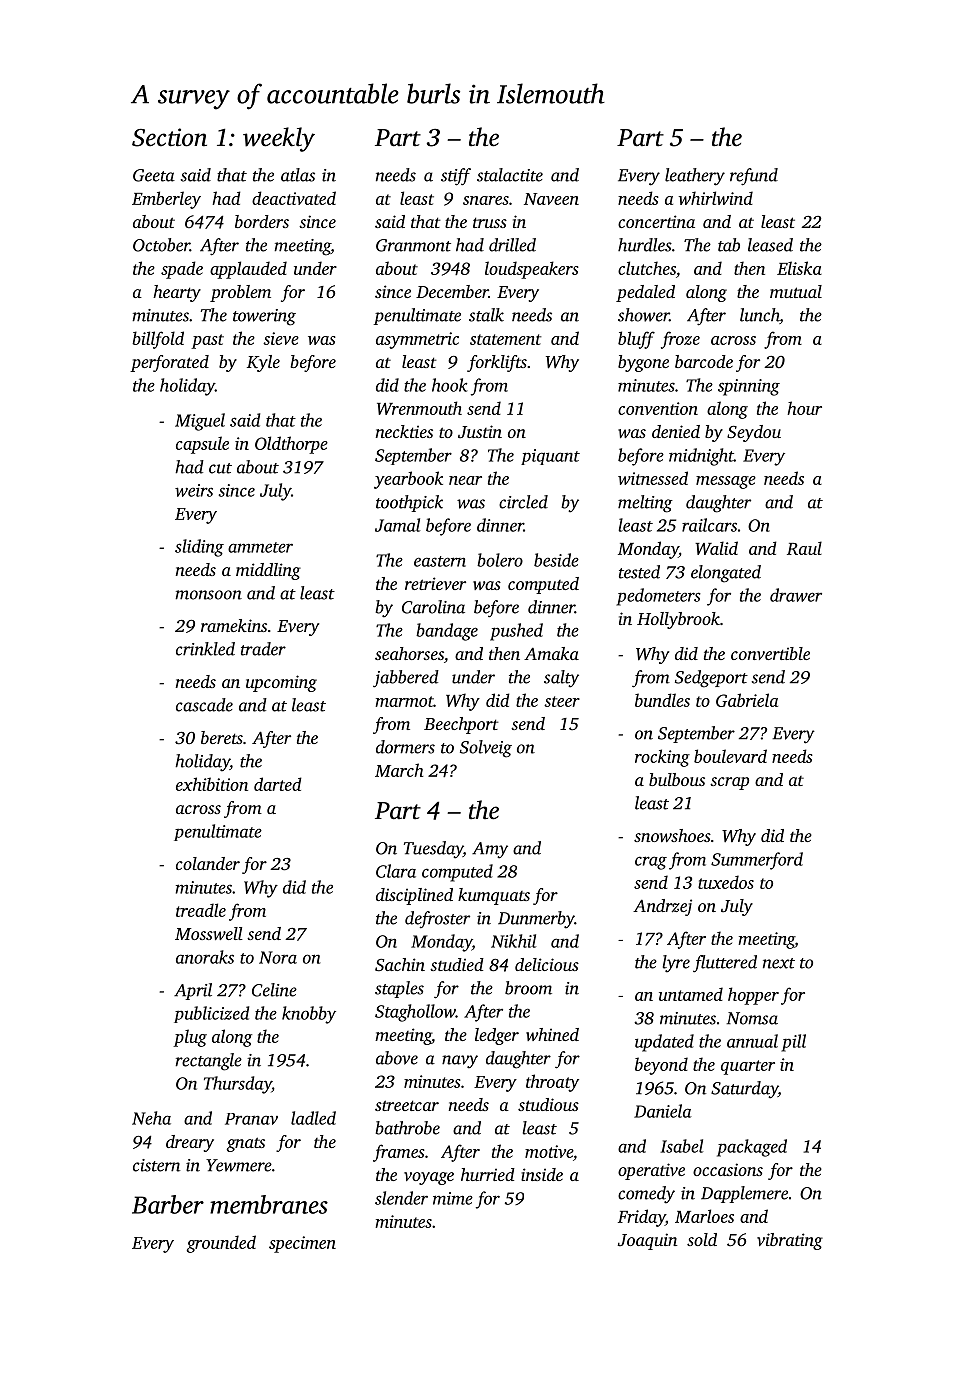 The height and width of the screenshot is (1382, 954). What do you see at coordinates (169, 137) in the screenshot?
I see `Section` at bounding box center [169, 137].
